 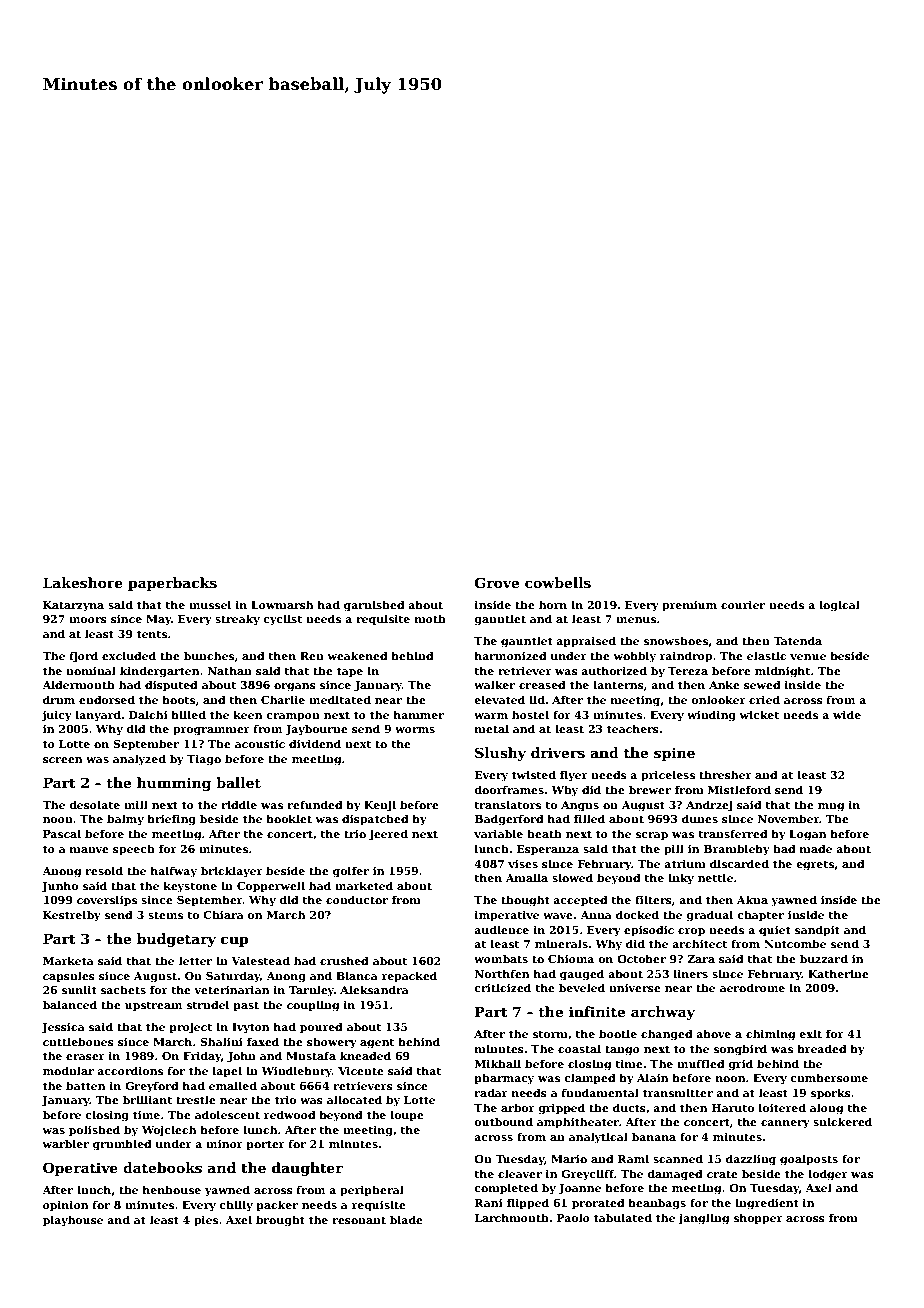 I want to click on wide, so click(x=847, y=714).
